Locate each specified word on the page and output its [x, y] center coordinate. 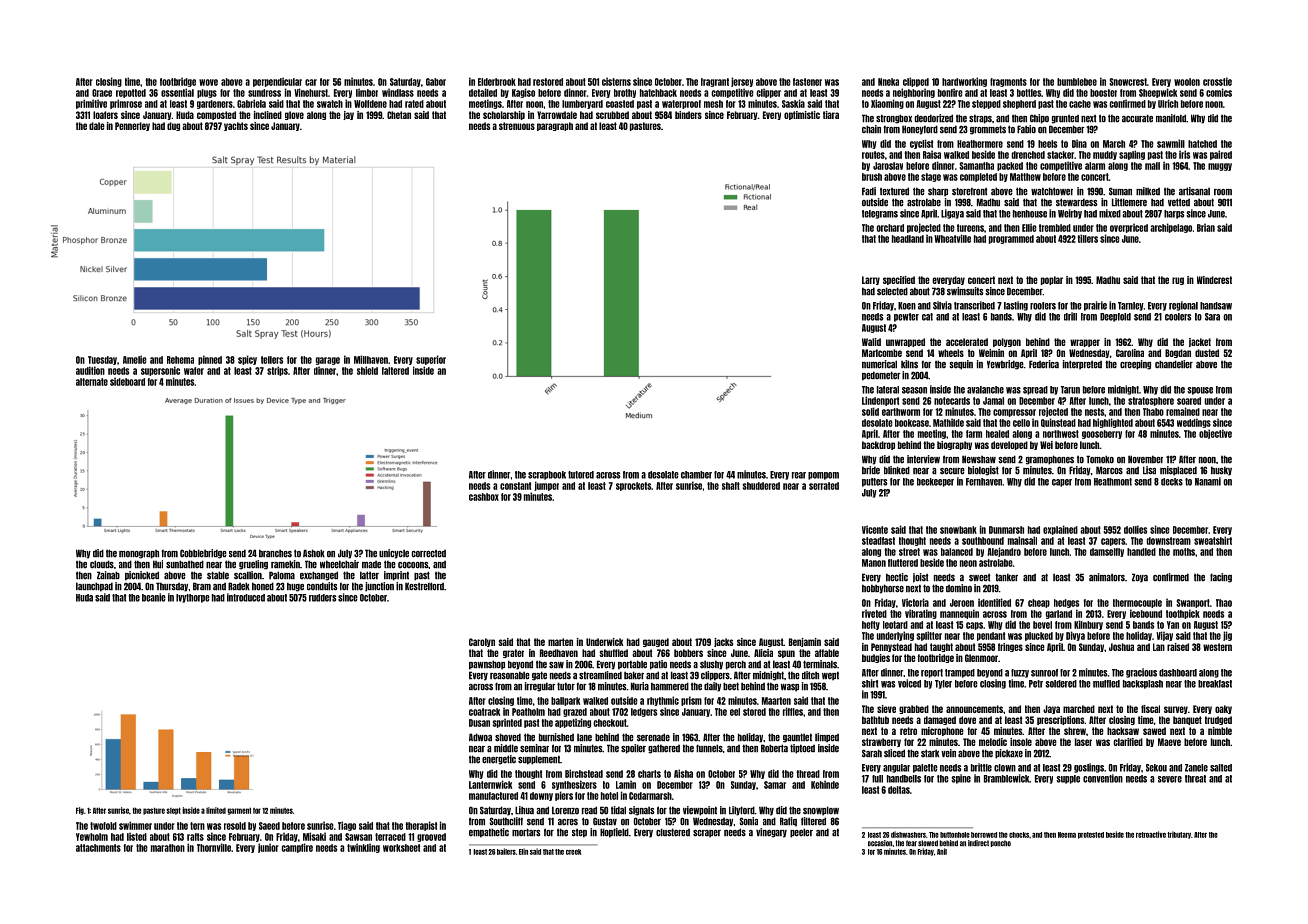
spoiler [633, 749]
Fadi [869, 191]
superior [431, 360]
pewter [906, 317]
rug [1178, 281]
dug [173, 126]
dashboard [1178, 673]
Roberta [774, 748]
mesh [713, 104]
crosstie [1217, 81]
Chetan [399, 115]
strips [277, 371]
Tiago [347, 826]
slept [173, 811]
